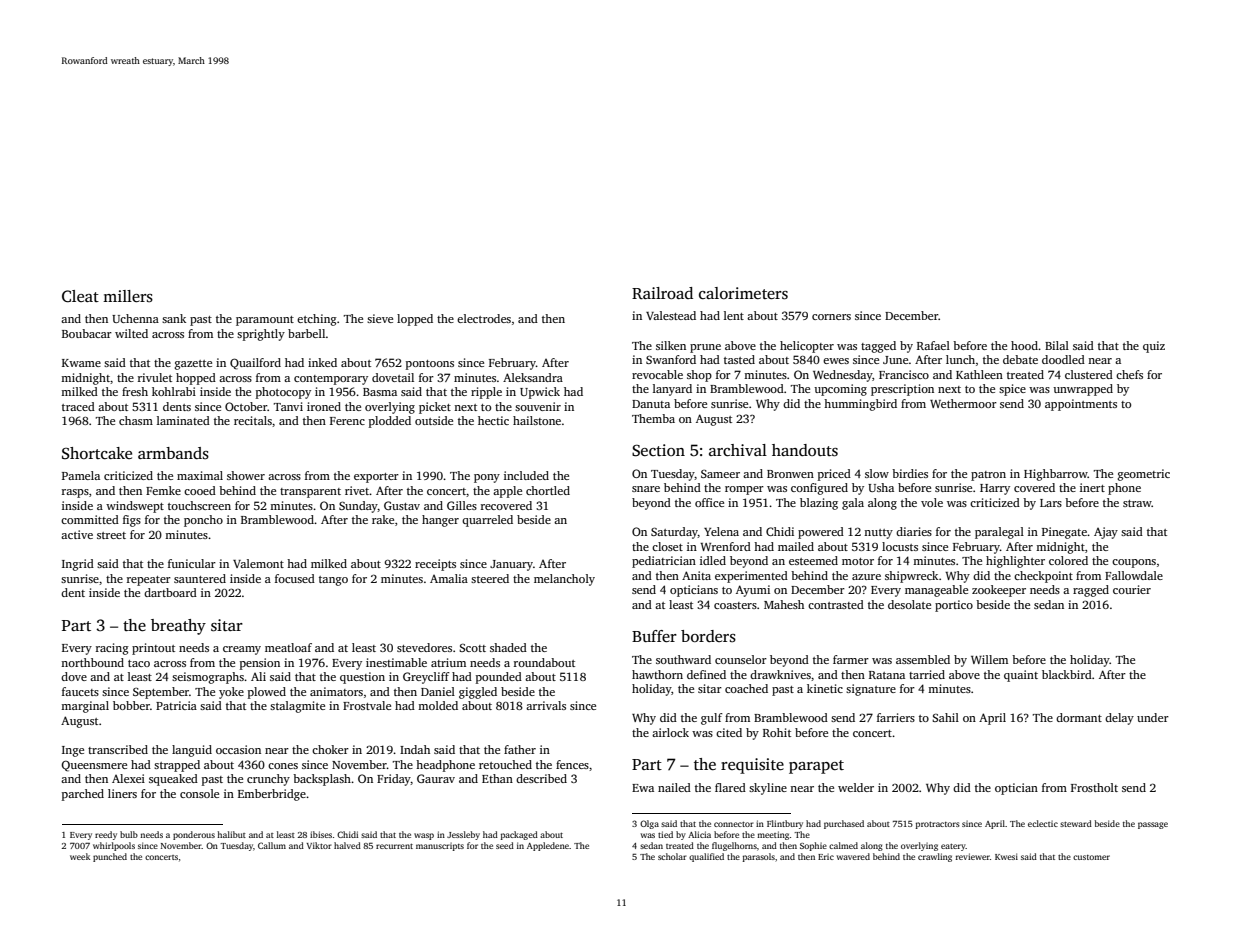  What do you see at coordinates (1057, 345) in the screenshot?
I see `Bilal` at bounding box center [1057, 345].
